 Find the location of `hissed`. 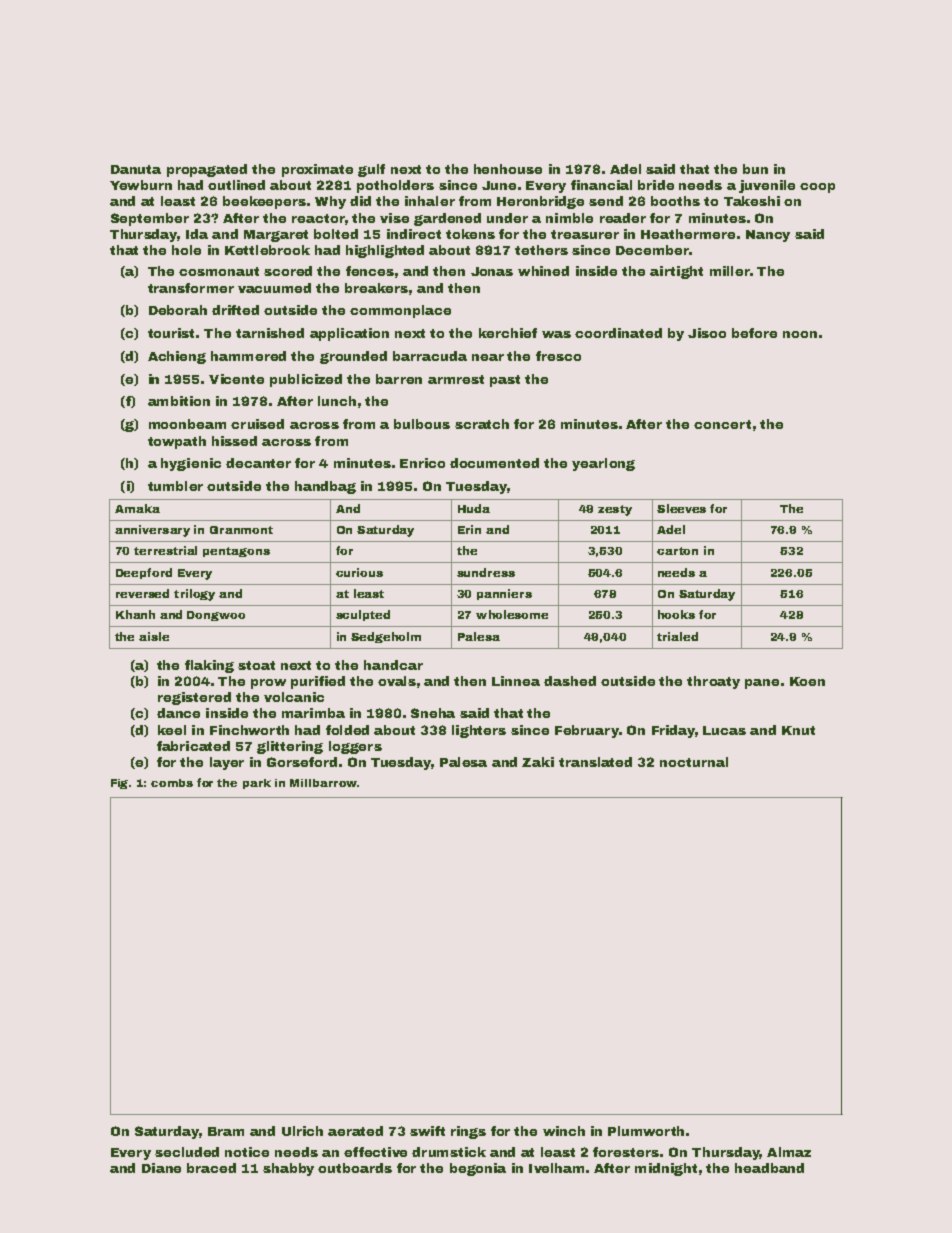

hissed is located at coordinates (234, 441).
